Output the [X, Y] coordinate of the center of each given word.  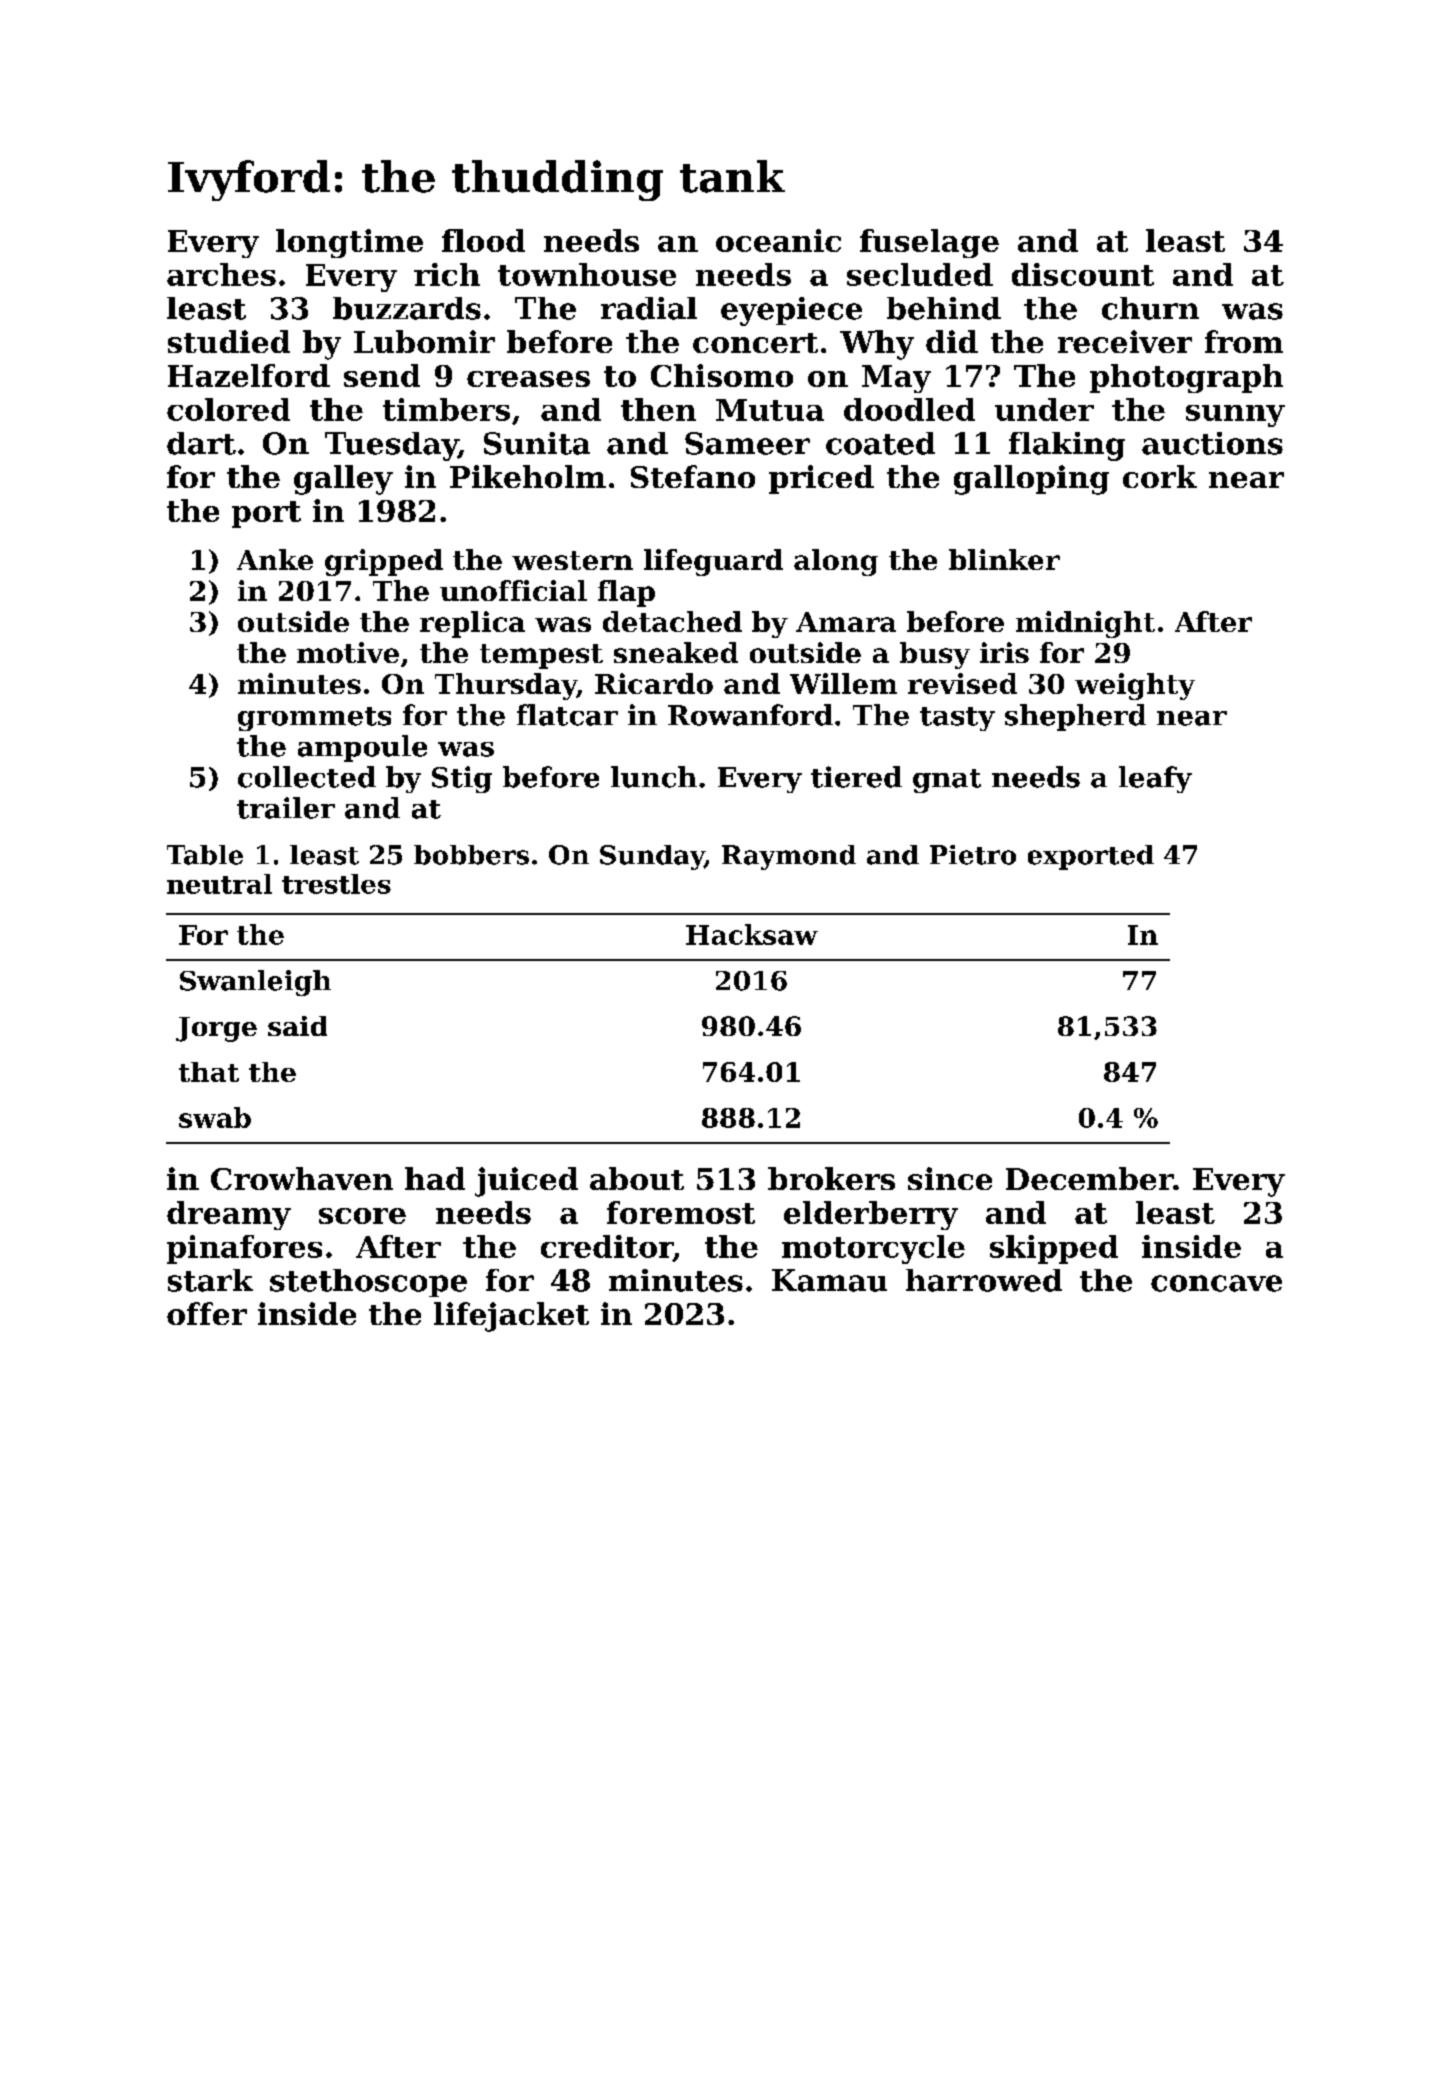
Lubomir [424, 341]
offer [207, 1313]
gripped [384, 562]
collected [307, 777]
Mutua [770, 410]
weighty [1135, 686]
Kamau [829, 1280]
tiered [856, 777]
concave [1216, 1283]
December [1090, 1178]
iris [1004, 652]
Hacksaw [752, 934]
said [297, 1026]
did [952, 341]
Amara [846, 622]
